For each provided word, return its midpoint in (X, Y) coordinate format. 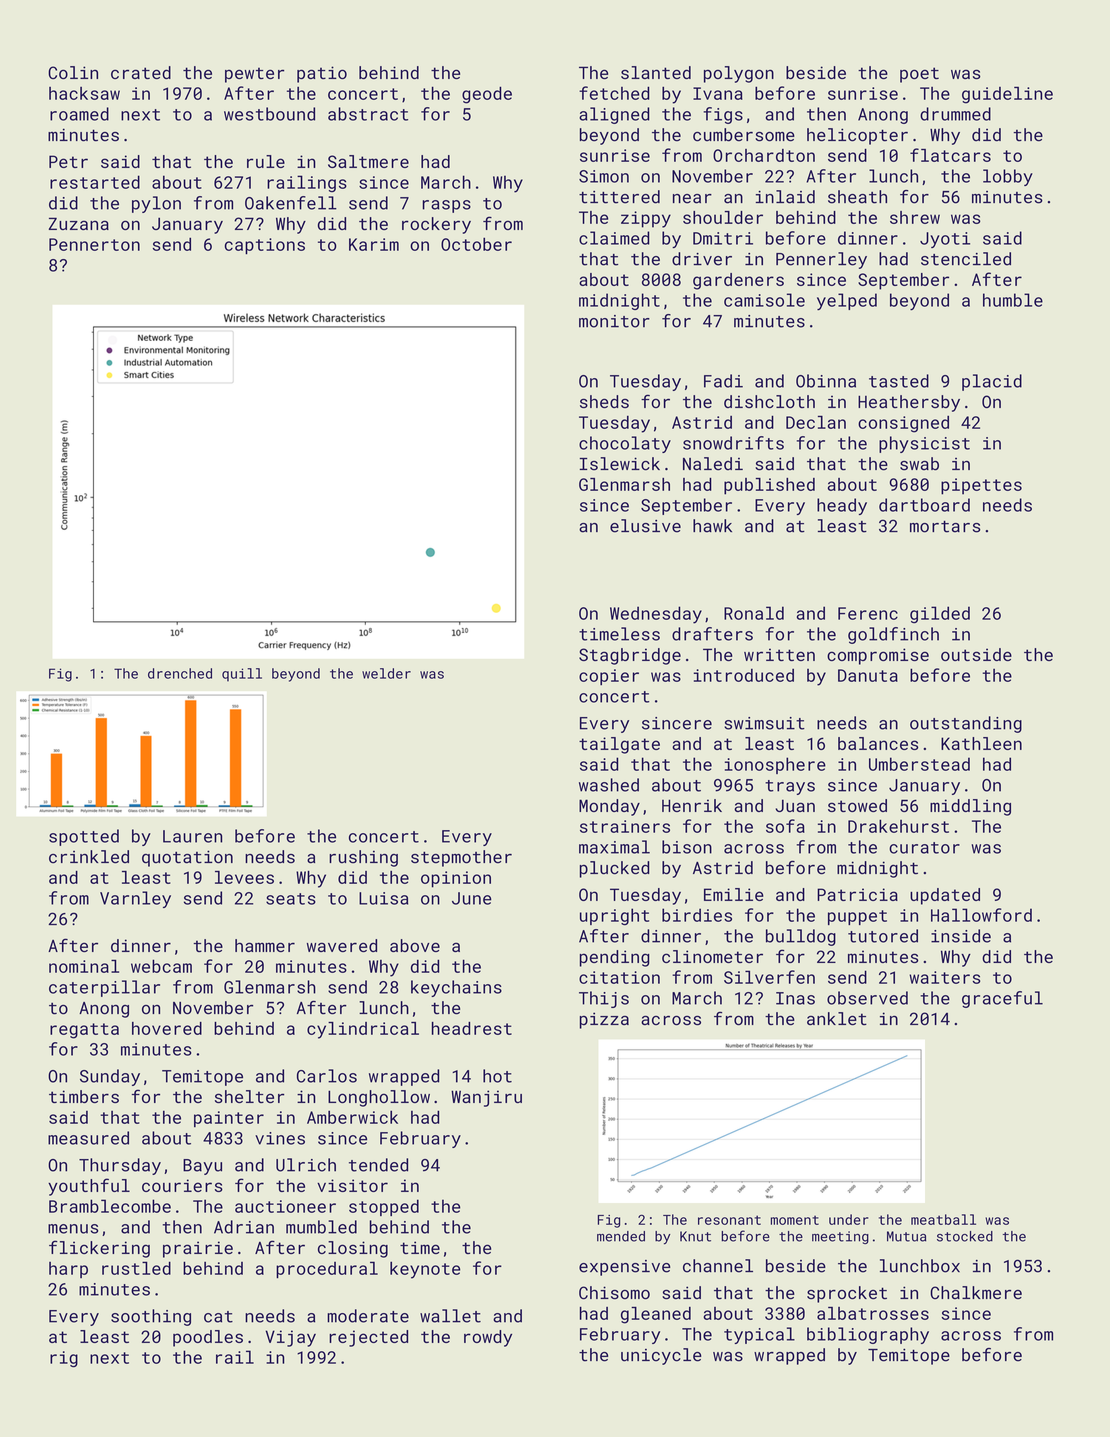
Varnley (135, 899)
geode (487, 95)
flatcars (950, 155)
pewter (254, 75)
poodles (208, 1338)
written (779, 654)
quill (242, 675)
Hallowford (981, 915)
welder (386, 673)
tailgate (619, 745)
